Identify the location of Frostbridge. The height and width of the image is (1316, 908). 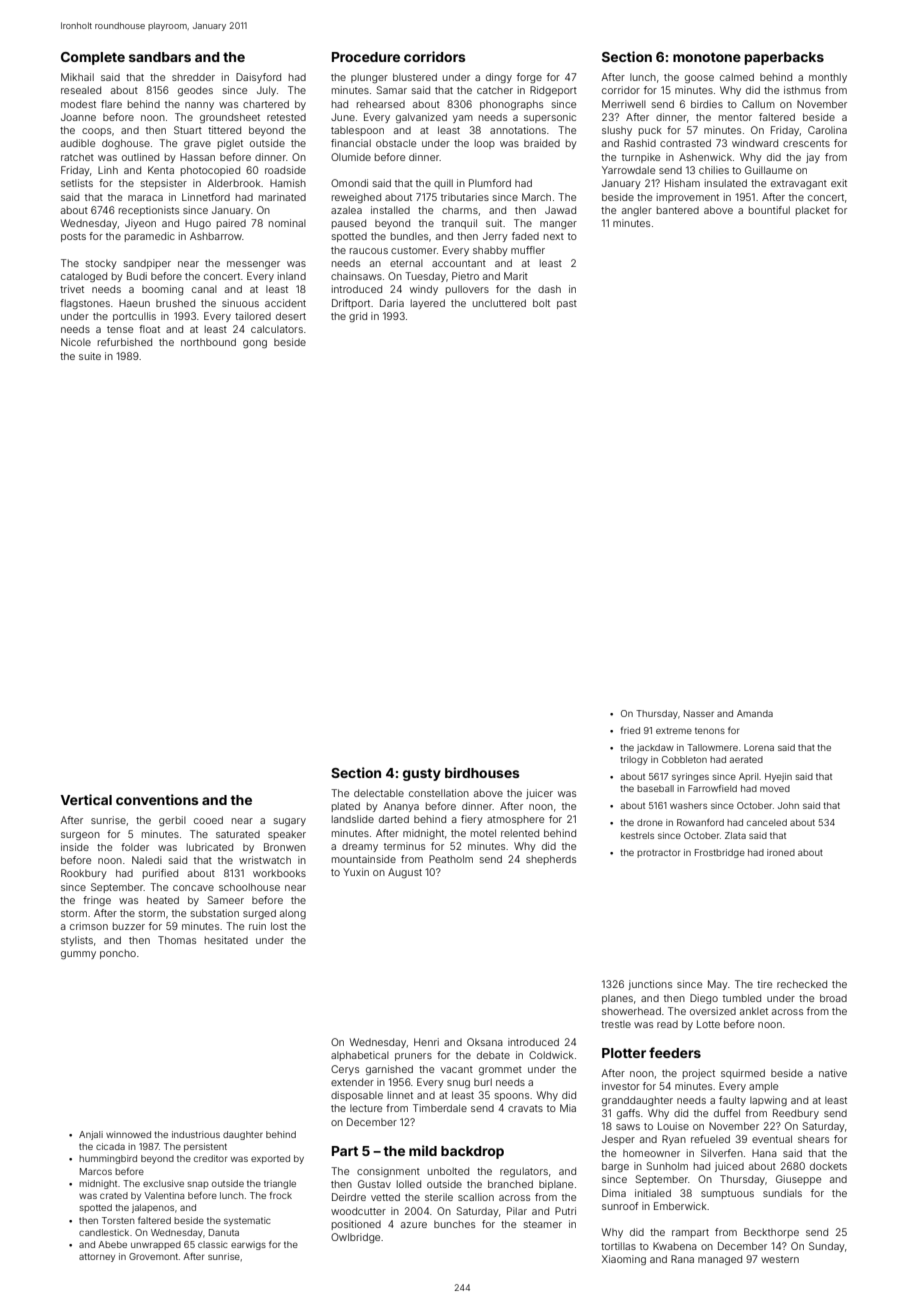
(720, 853).
